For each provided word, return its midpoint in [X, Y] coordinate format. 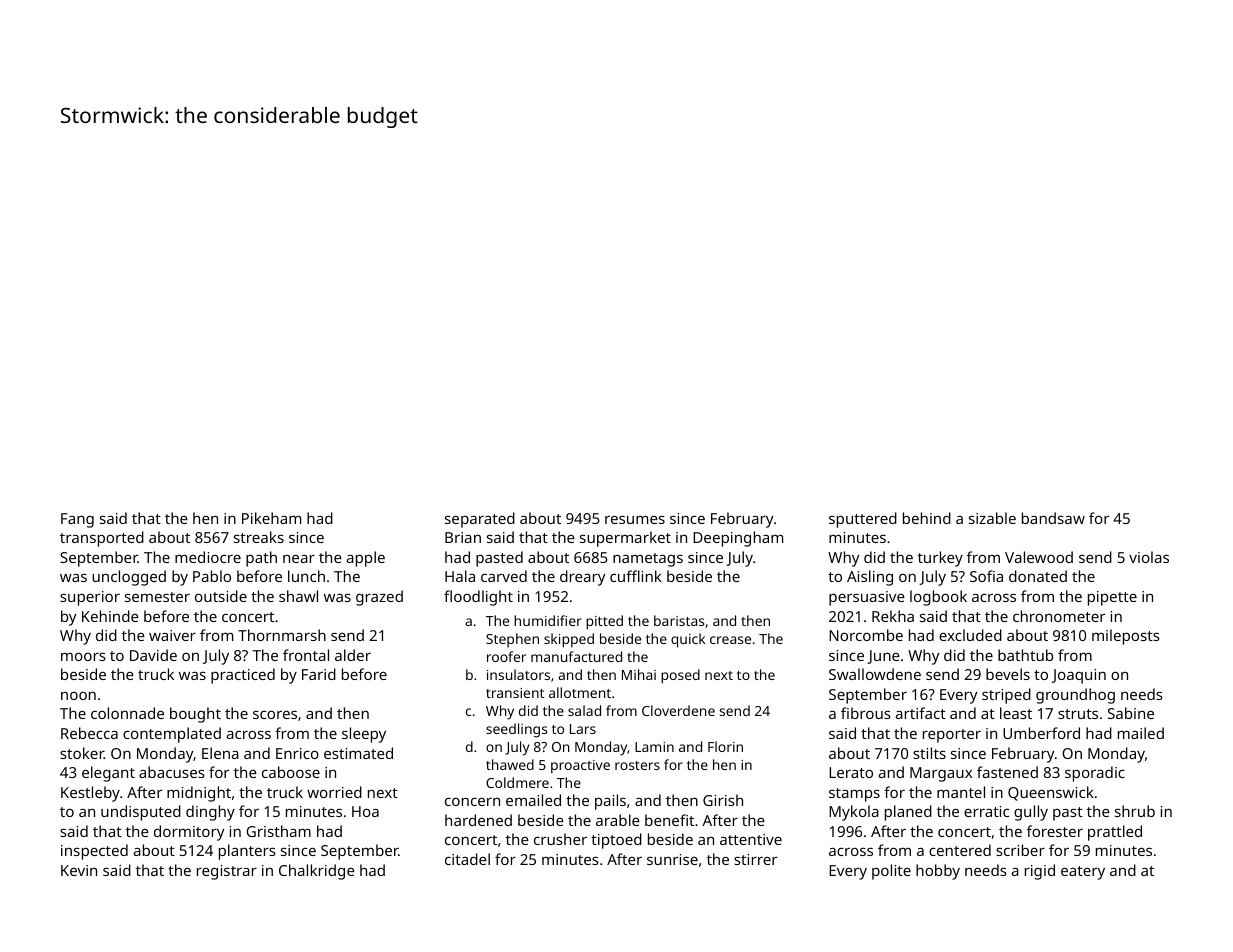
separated [480, 520]
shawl [298, 596]
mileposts [1126, 637]
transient [515, 693]
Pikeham [271, 518]
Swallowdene [875, 674]
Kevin [79, 870]
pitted [604, 622]
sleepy [364, 735]
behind [927, 518]
